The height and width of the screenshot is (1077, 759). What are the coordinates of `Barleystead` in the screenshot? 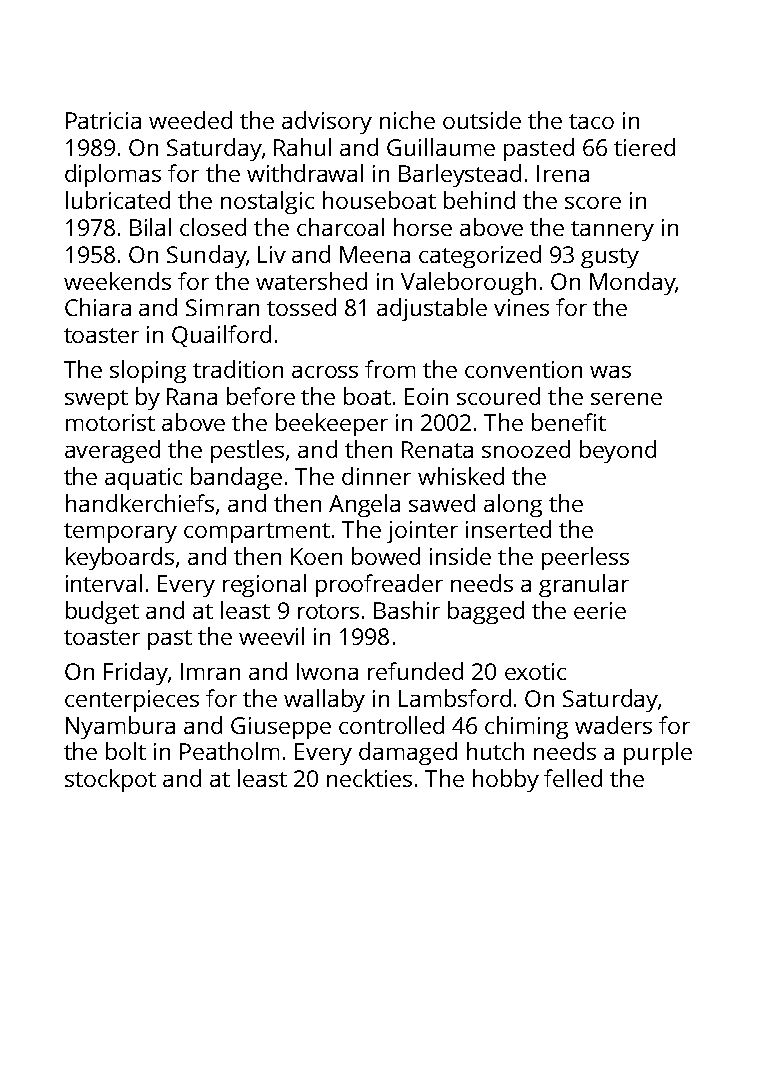 It's located at (460, 175).
